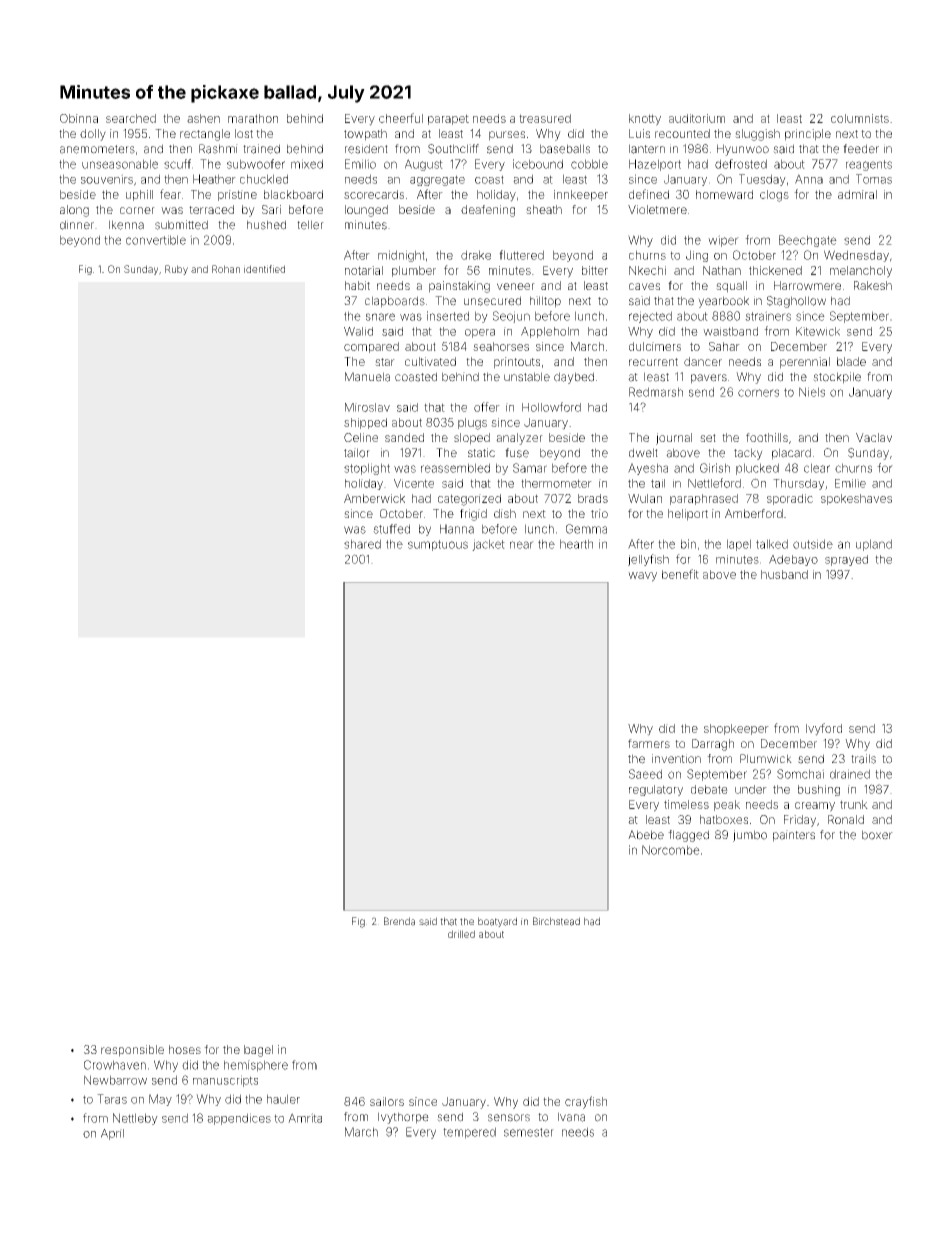  What do you see at coordinates (863, 759) in the screenshot?
I see `trails` at bounding box center [863, 759].
